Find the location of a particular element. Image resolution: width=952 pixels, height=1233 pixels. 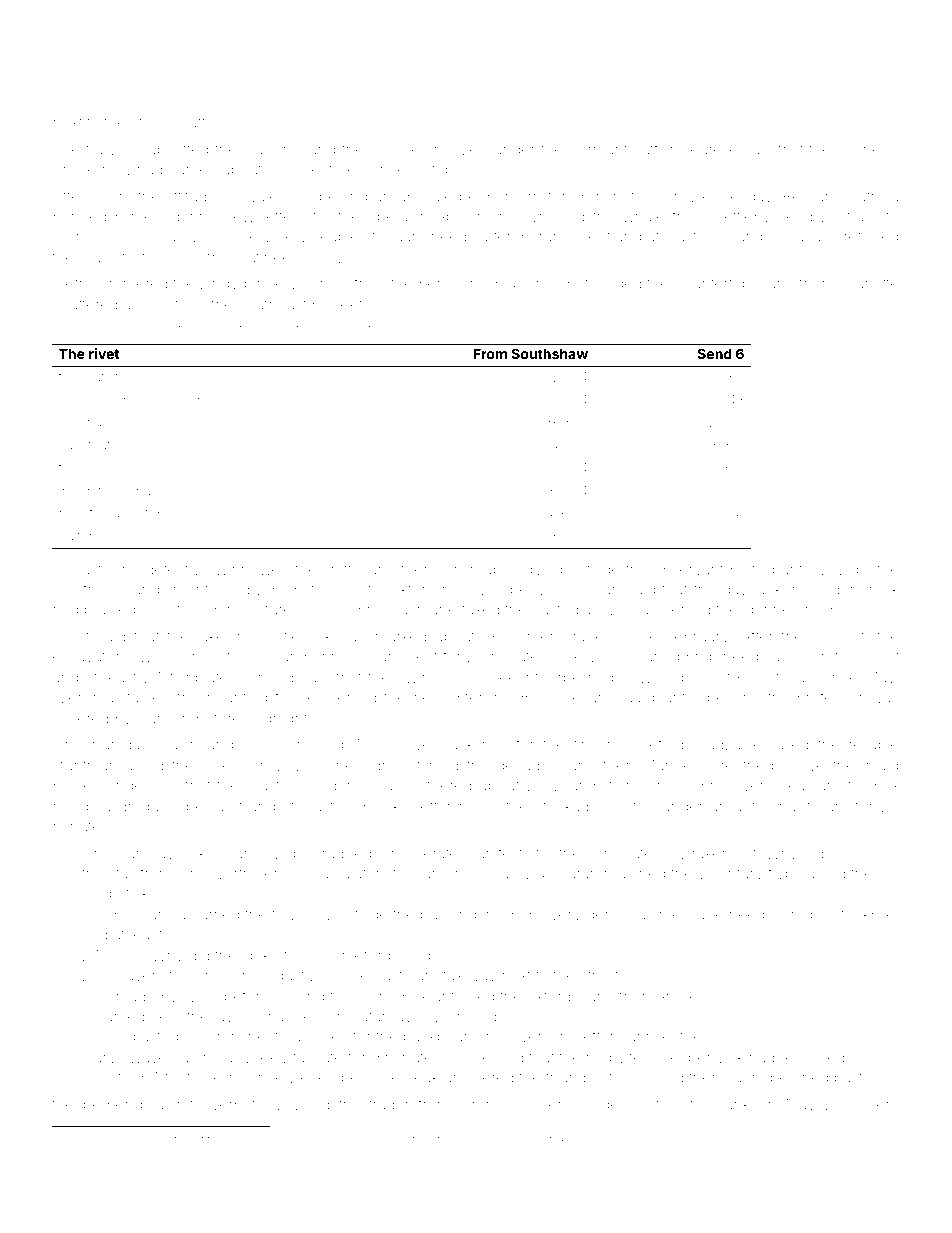

floorboard is located at coordinates (487, 1139).
